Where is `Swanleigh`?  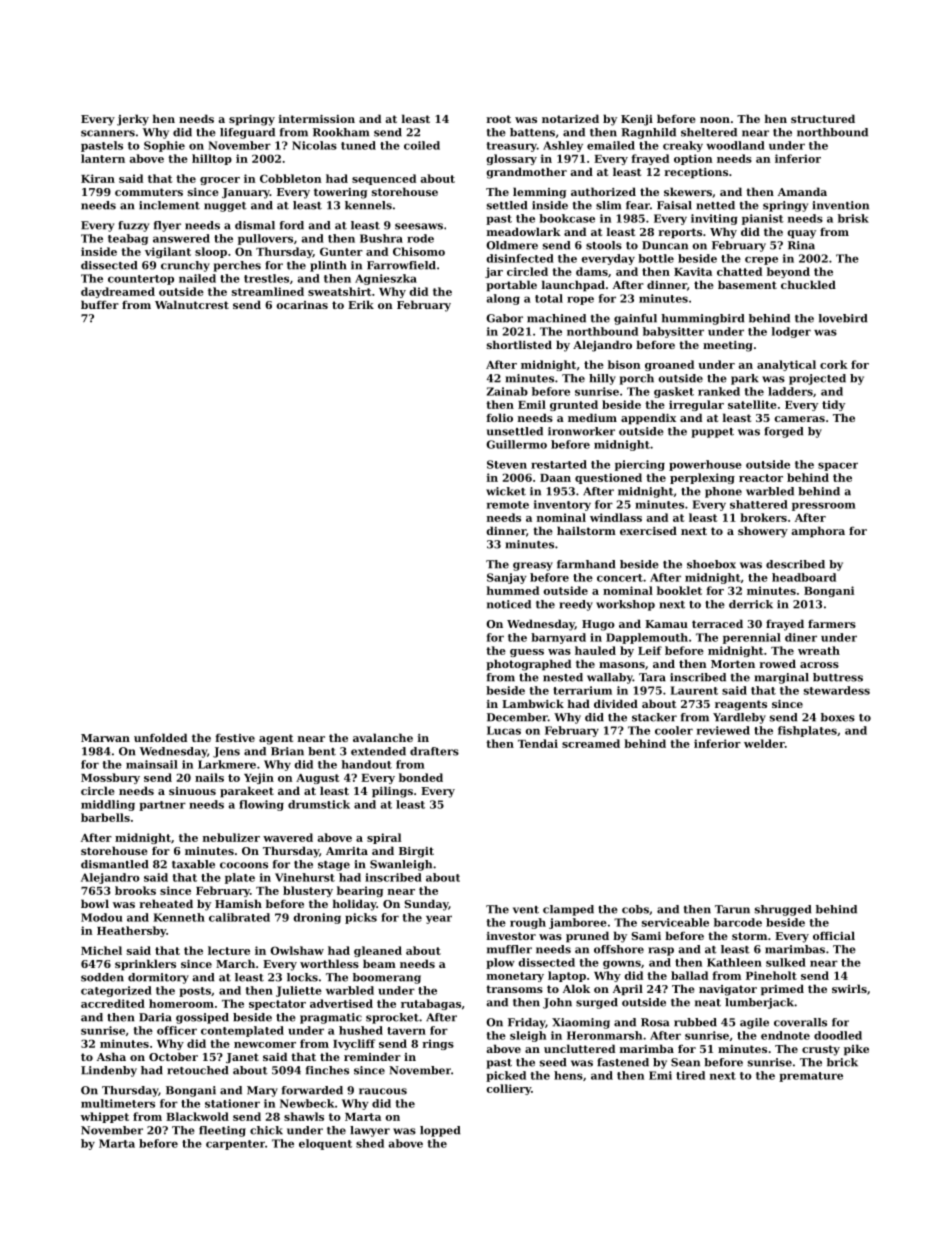
Swanleigh is located at coordinates (401, 865).
